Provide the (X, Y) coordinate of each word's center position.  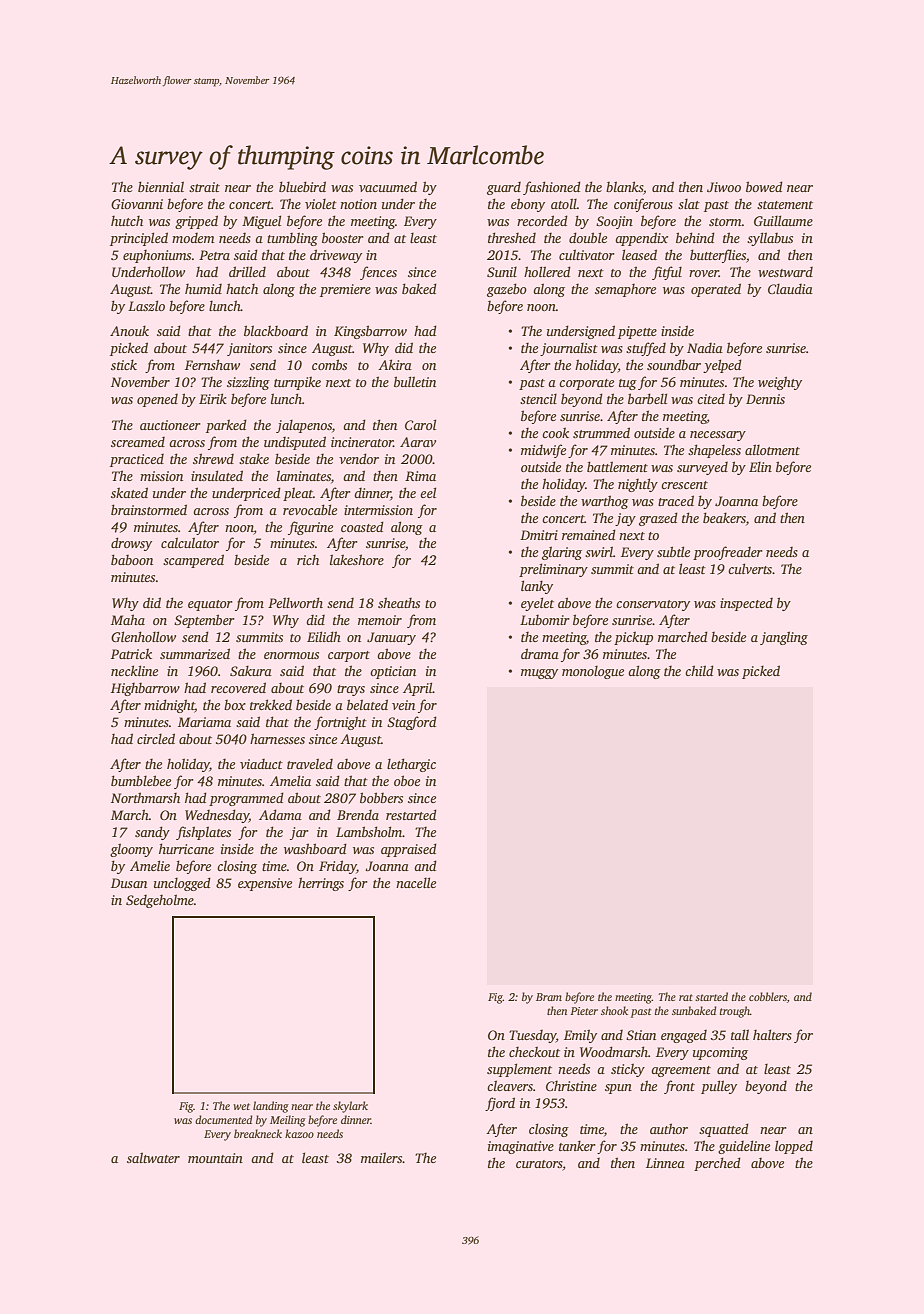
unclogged (182, 884)
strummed (601, 432)
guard (504, 188)
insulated (217, 475)
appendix (641, 239)
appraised (409, 850)
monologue (593, 672)
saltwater (153, 1157)
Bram (549, 997)
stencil (538, 399)
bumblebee (141, 780)
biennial (161, 186)
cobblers (768, 996)
